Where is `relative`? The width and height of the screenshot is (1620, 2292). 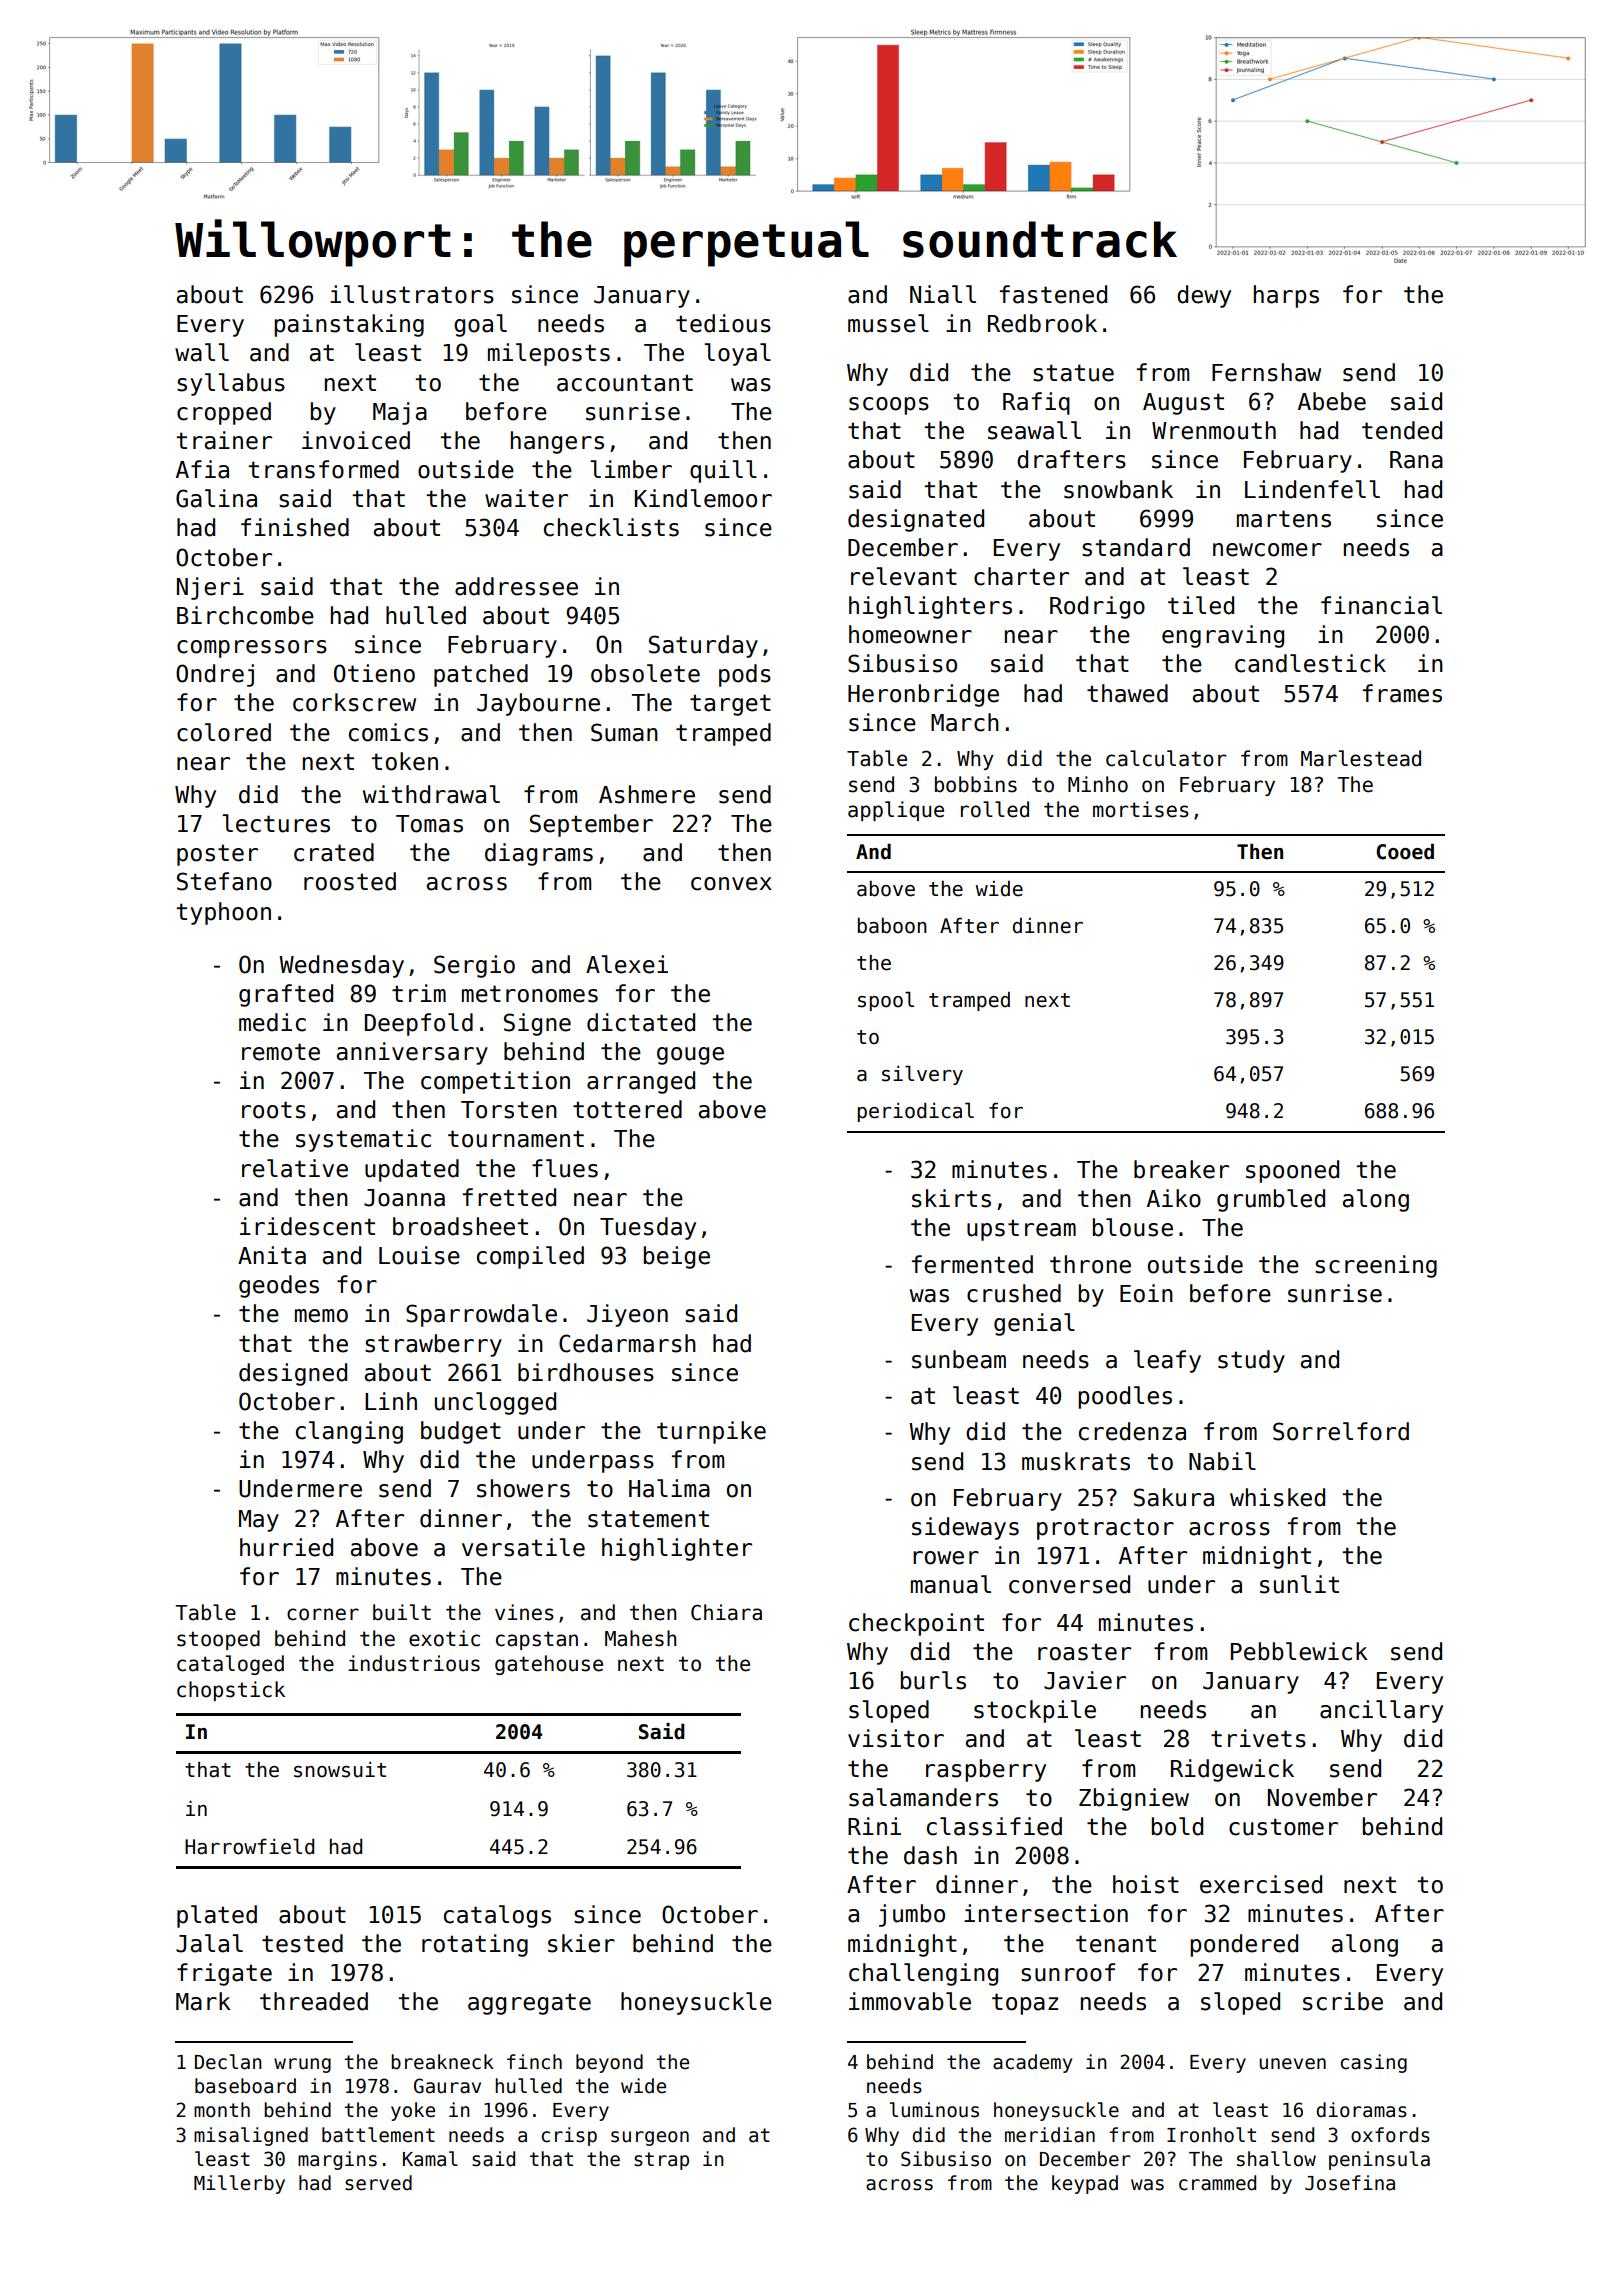 relative is located at coordinates (295, 1168).
